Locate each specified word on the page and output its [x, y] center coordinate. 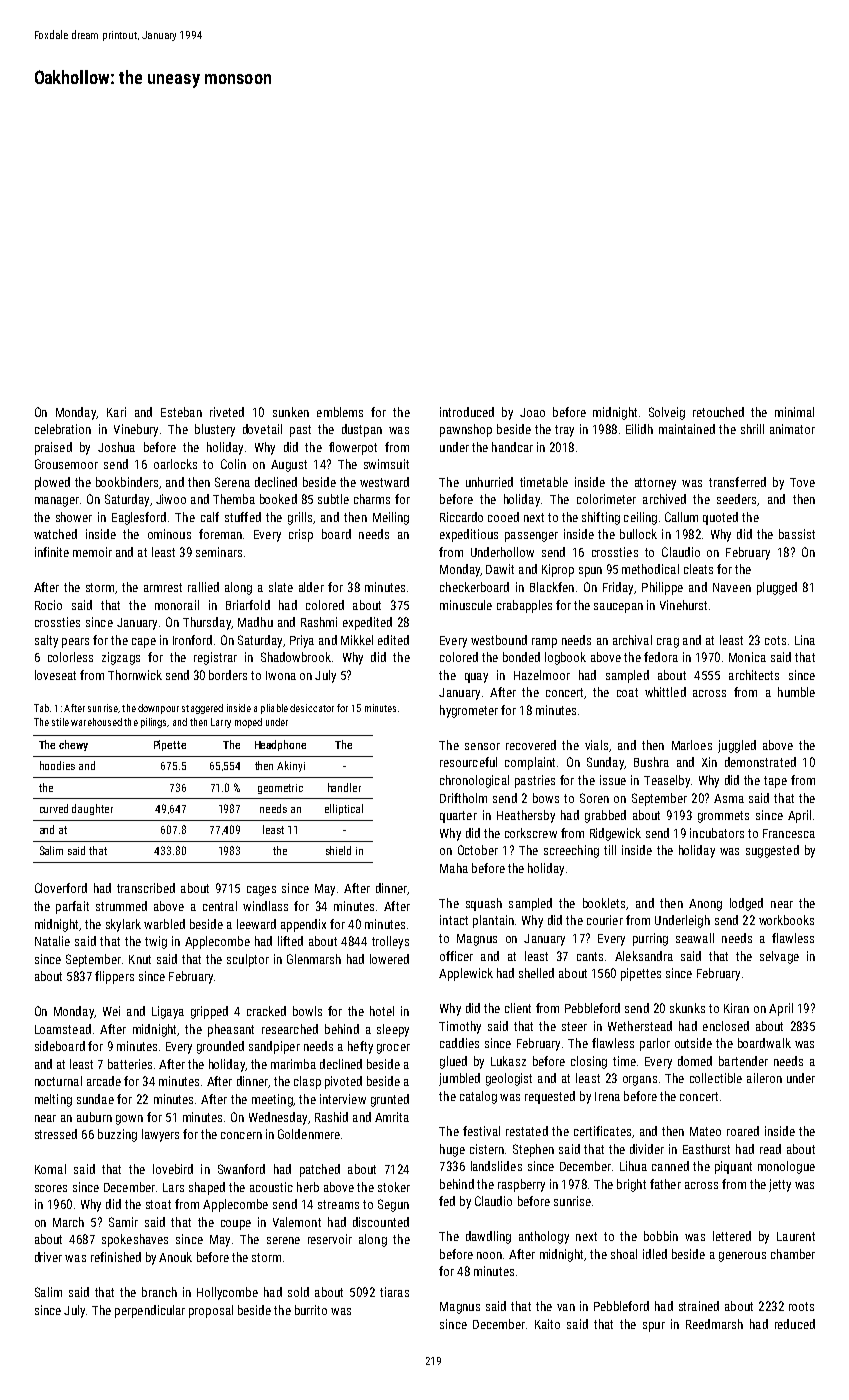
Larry [221, 723]
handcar [512, 447]
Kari [116, 412]
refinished [116, 1257]
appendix [303, 925]
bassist [797, 534]
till [610, 850]
